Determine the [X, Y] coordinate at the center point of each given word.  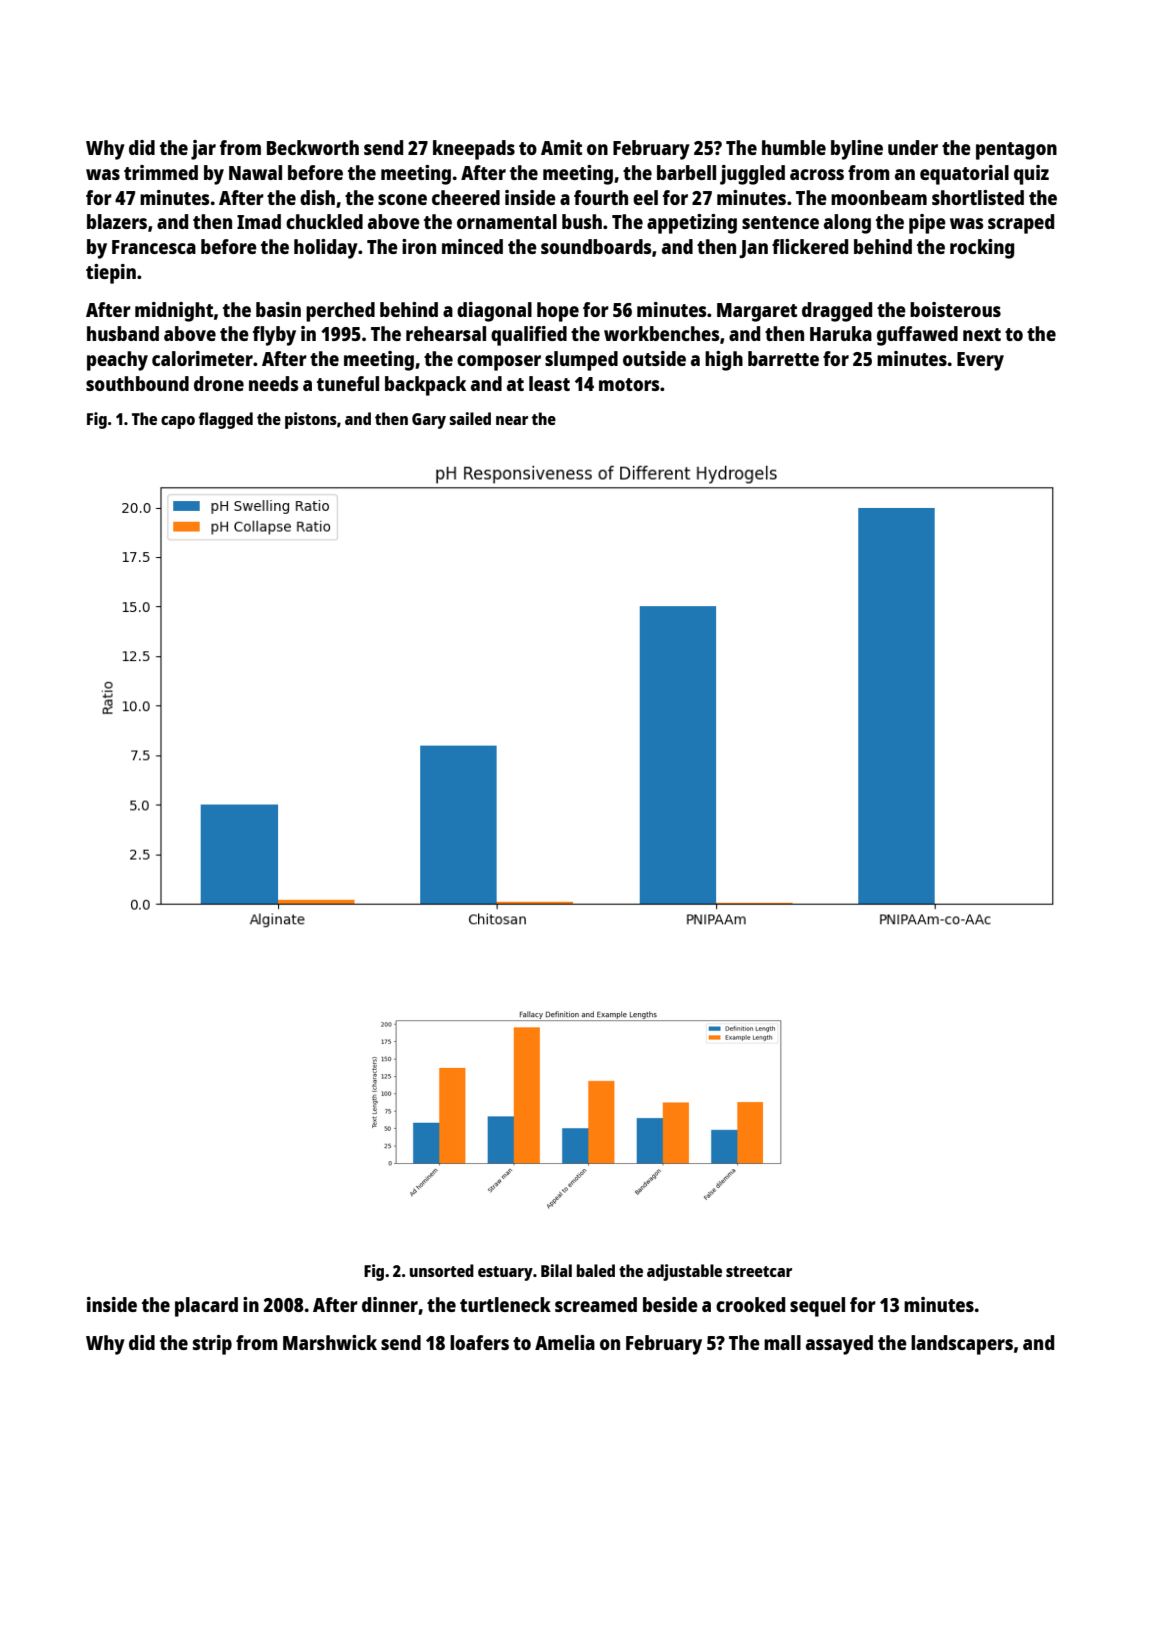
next [982, 334]
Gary [429, 421]
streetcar [759, 1271]
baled [596, 1270]
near [512, 420]
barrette [783, 358]
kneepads [474, 150]
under [913, 147]
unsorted [442, 1270]
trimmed [161, 172]
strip [212, 1345]
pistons [311, 420]
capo [178, 422]
